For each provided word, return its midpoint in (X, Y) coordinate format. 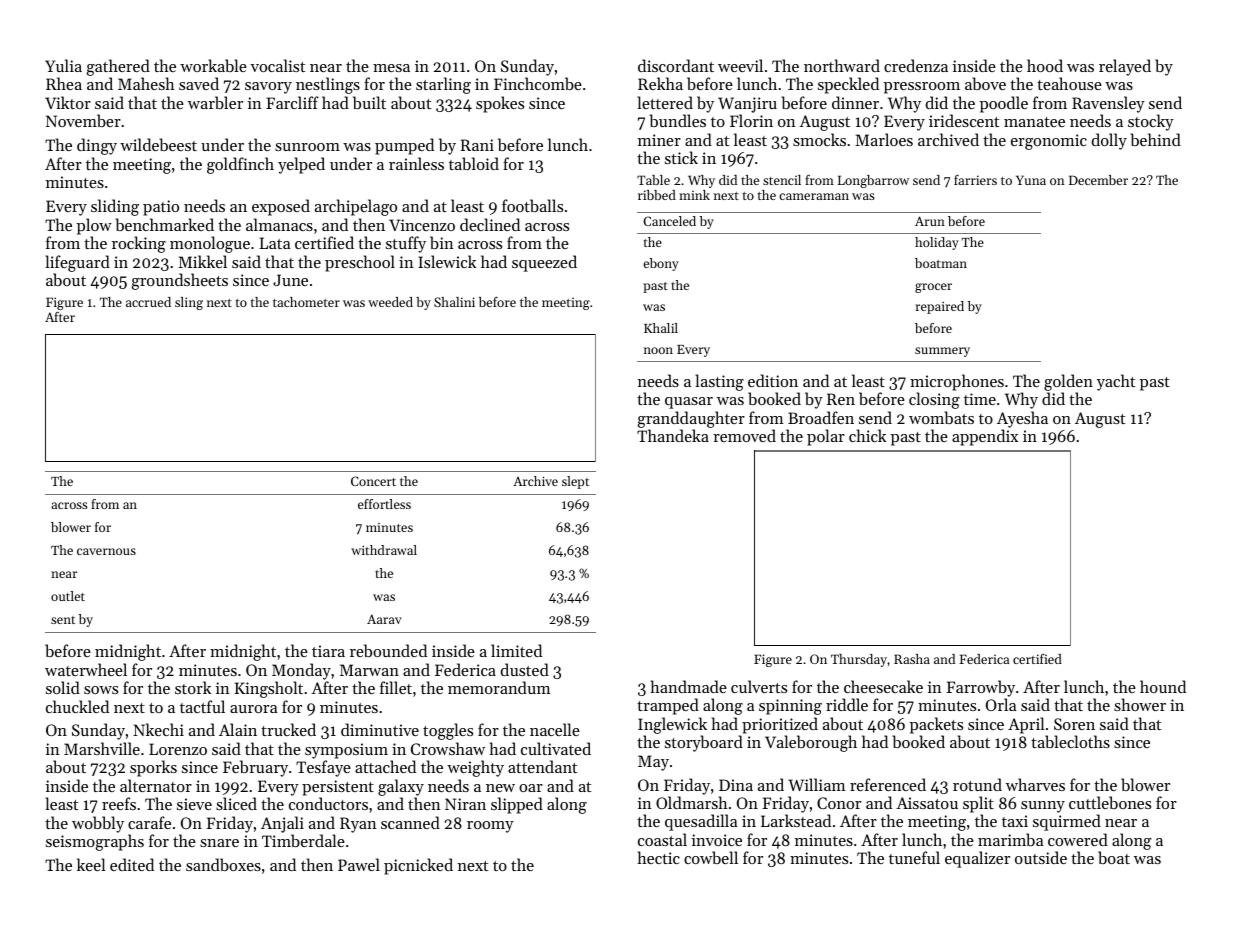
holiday (937, 243)
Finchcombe (538, 83)
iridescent (964, 120)
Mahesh (146, 83)
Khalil (661, 328)
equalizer (977, 859)
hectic (659, 857)
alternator (156, 785)
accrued (148, 302)
